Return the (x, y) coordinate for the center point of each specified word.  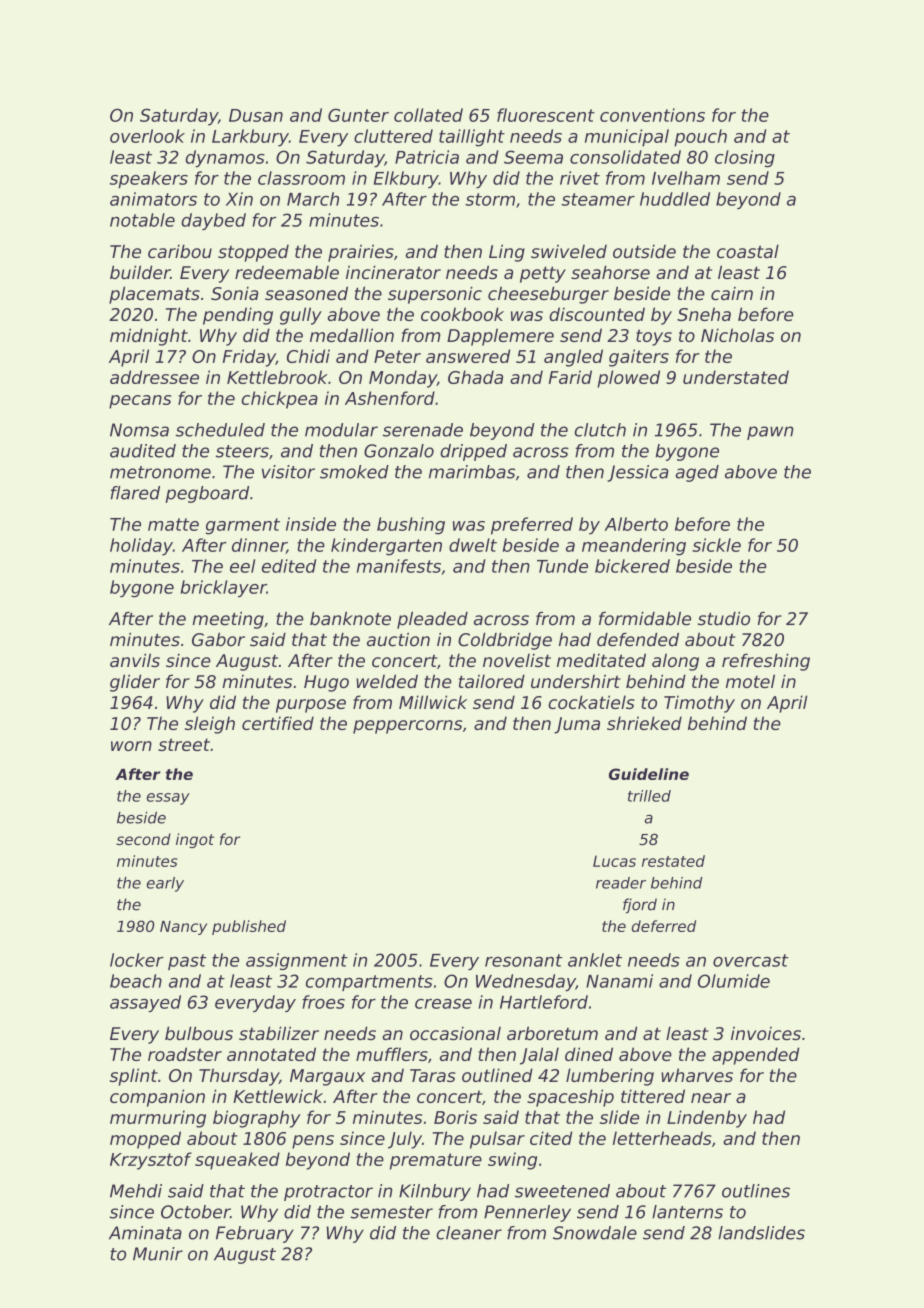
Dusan (256, 115)
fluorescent (546, 115)
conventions (652, 115)
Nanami (619, 981)
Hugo (326, 683)
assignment (297, 961)
